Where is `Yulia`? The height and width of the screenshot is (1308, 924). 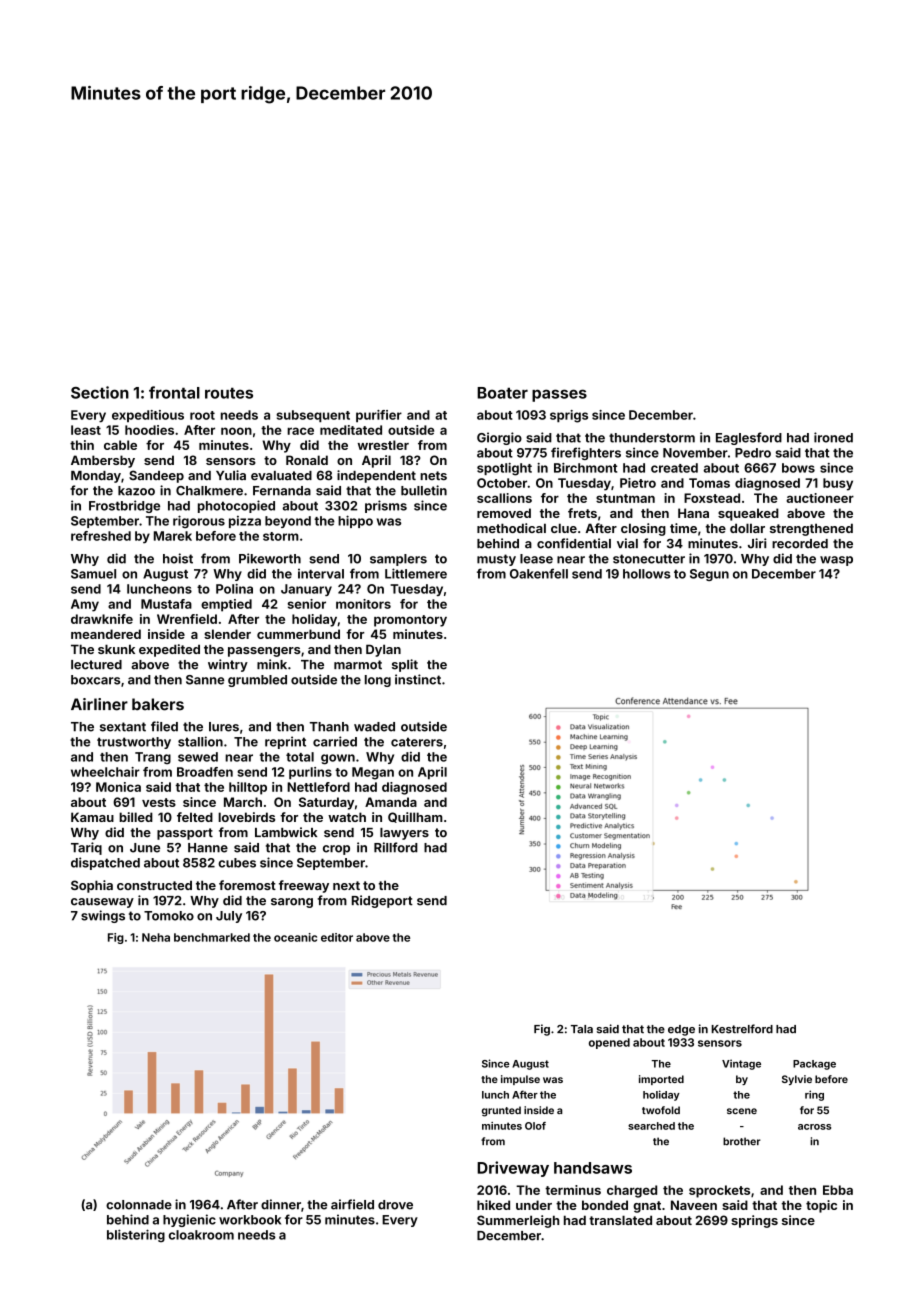 Yulia is located at coordinates (231, 475).
